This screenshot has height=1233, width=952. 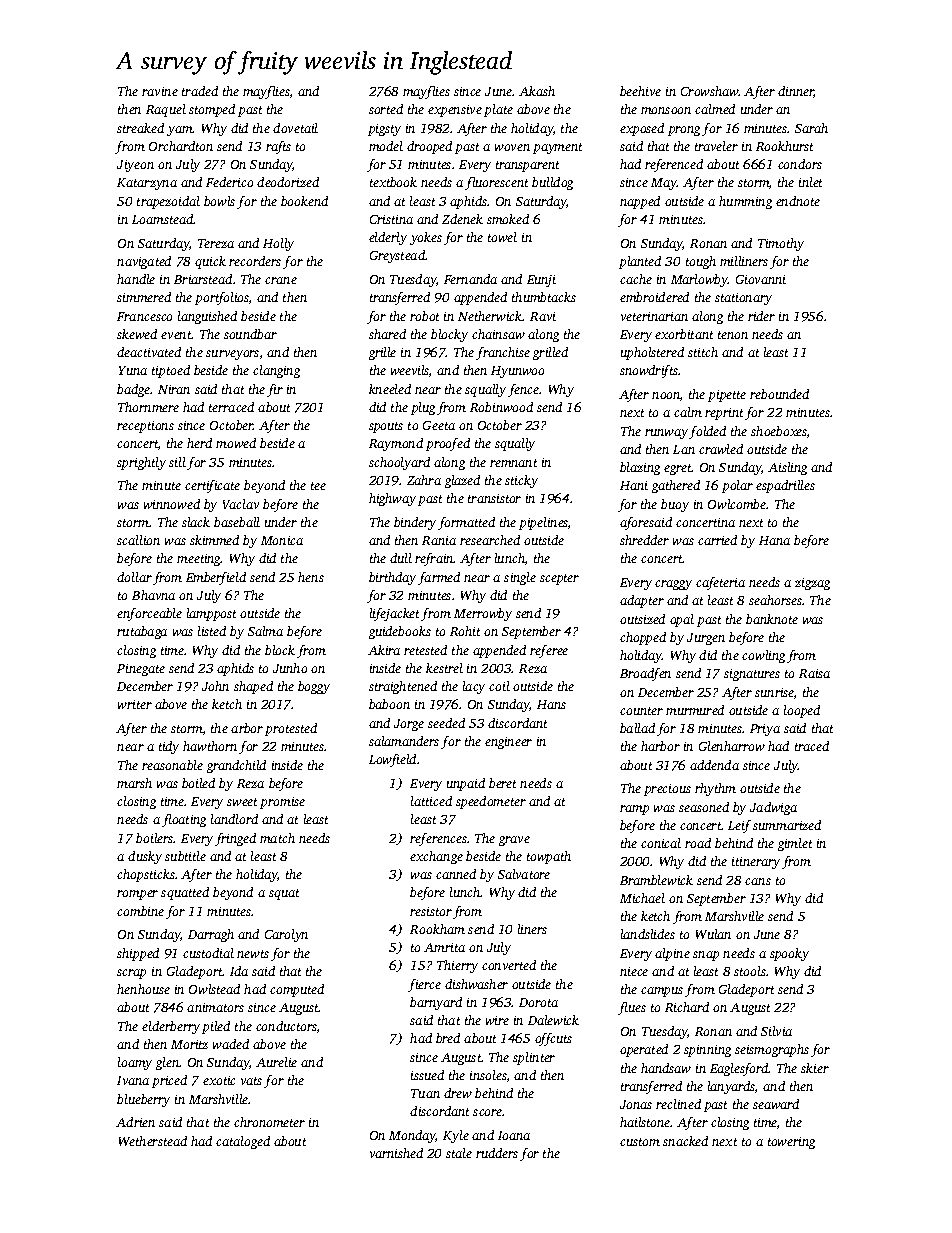 What do you see at coordinates (684, 334) in the screenshot?
I see `exorbitant` at bounding box center [684, 334].
